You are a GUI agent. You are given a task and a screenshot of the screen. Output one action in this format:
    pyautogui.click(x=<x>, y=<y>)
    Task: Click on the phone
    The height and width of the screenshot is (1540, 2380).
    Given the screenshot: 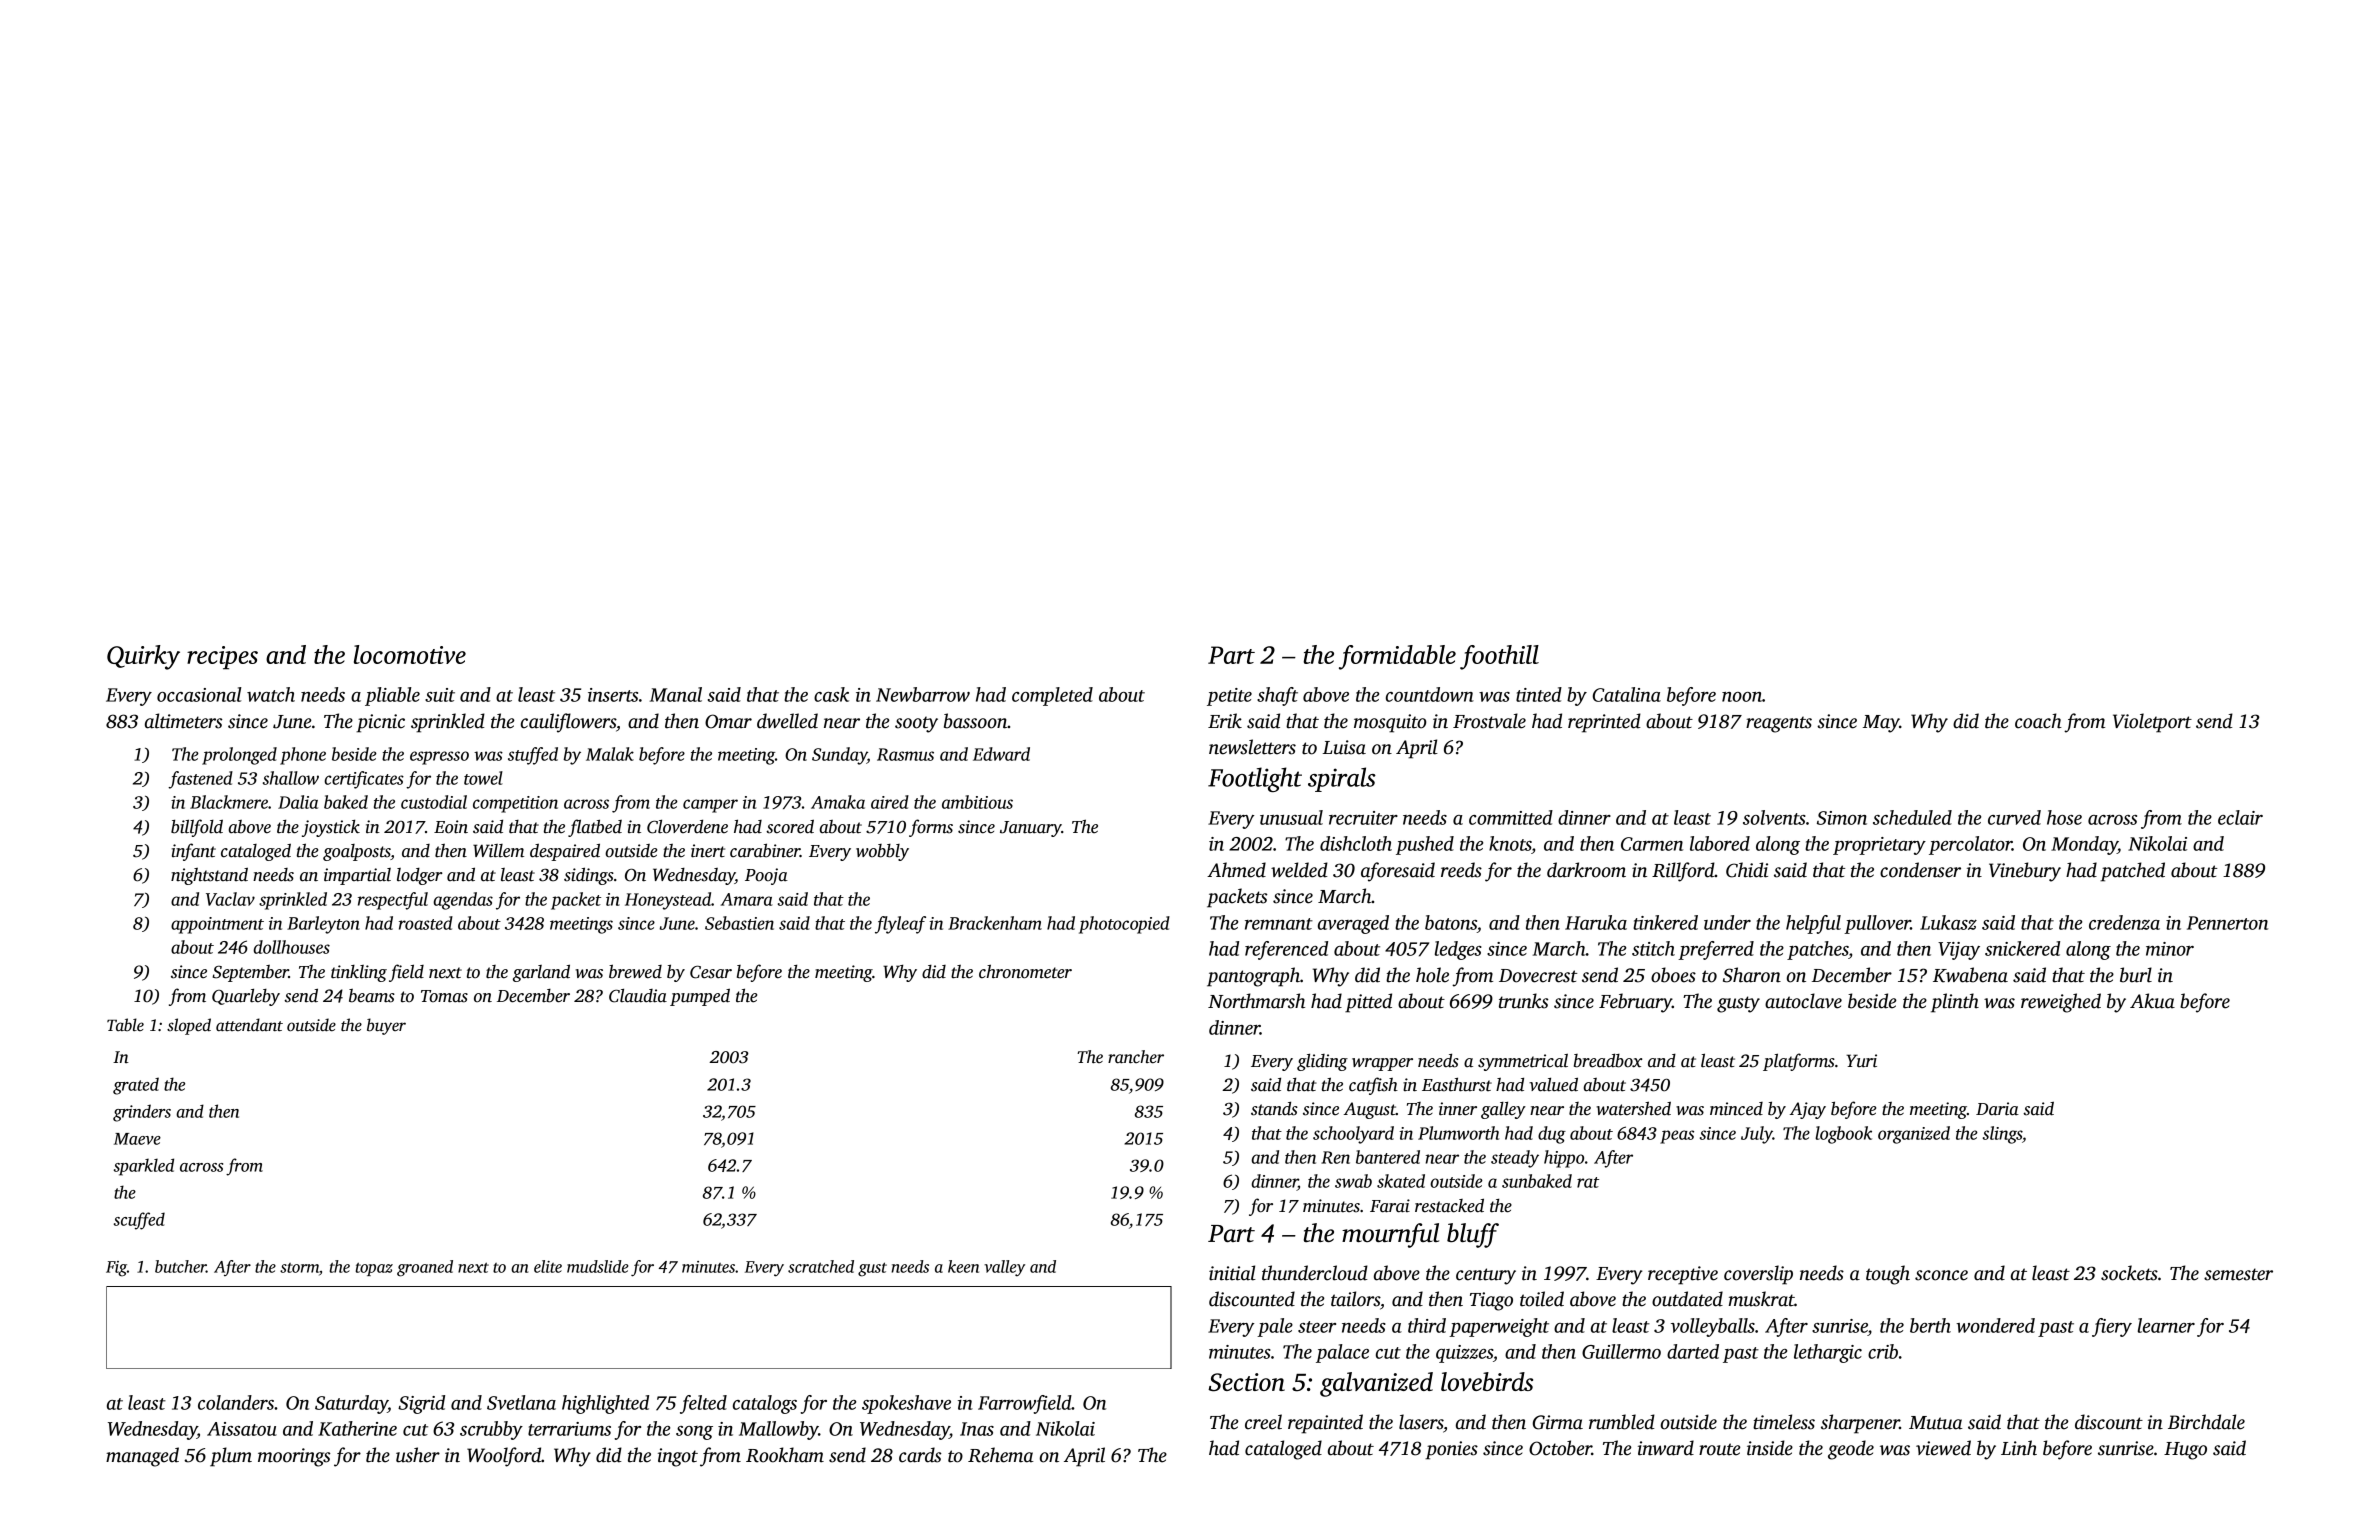 What is the action you would take?
    pyautogui.click(x=303, y=756)
